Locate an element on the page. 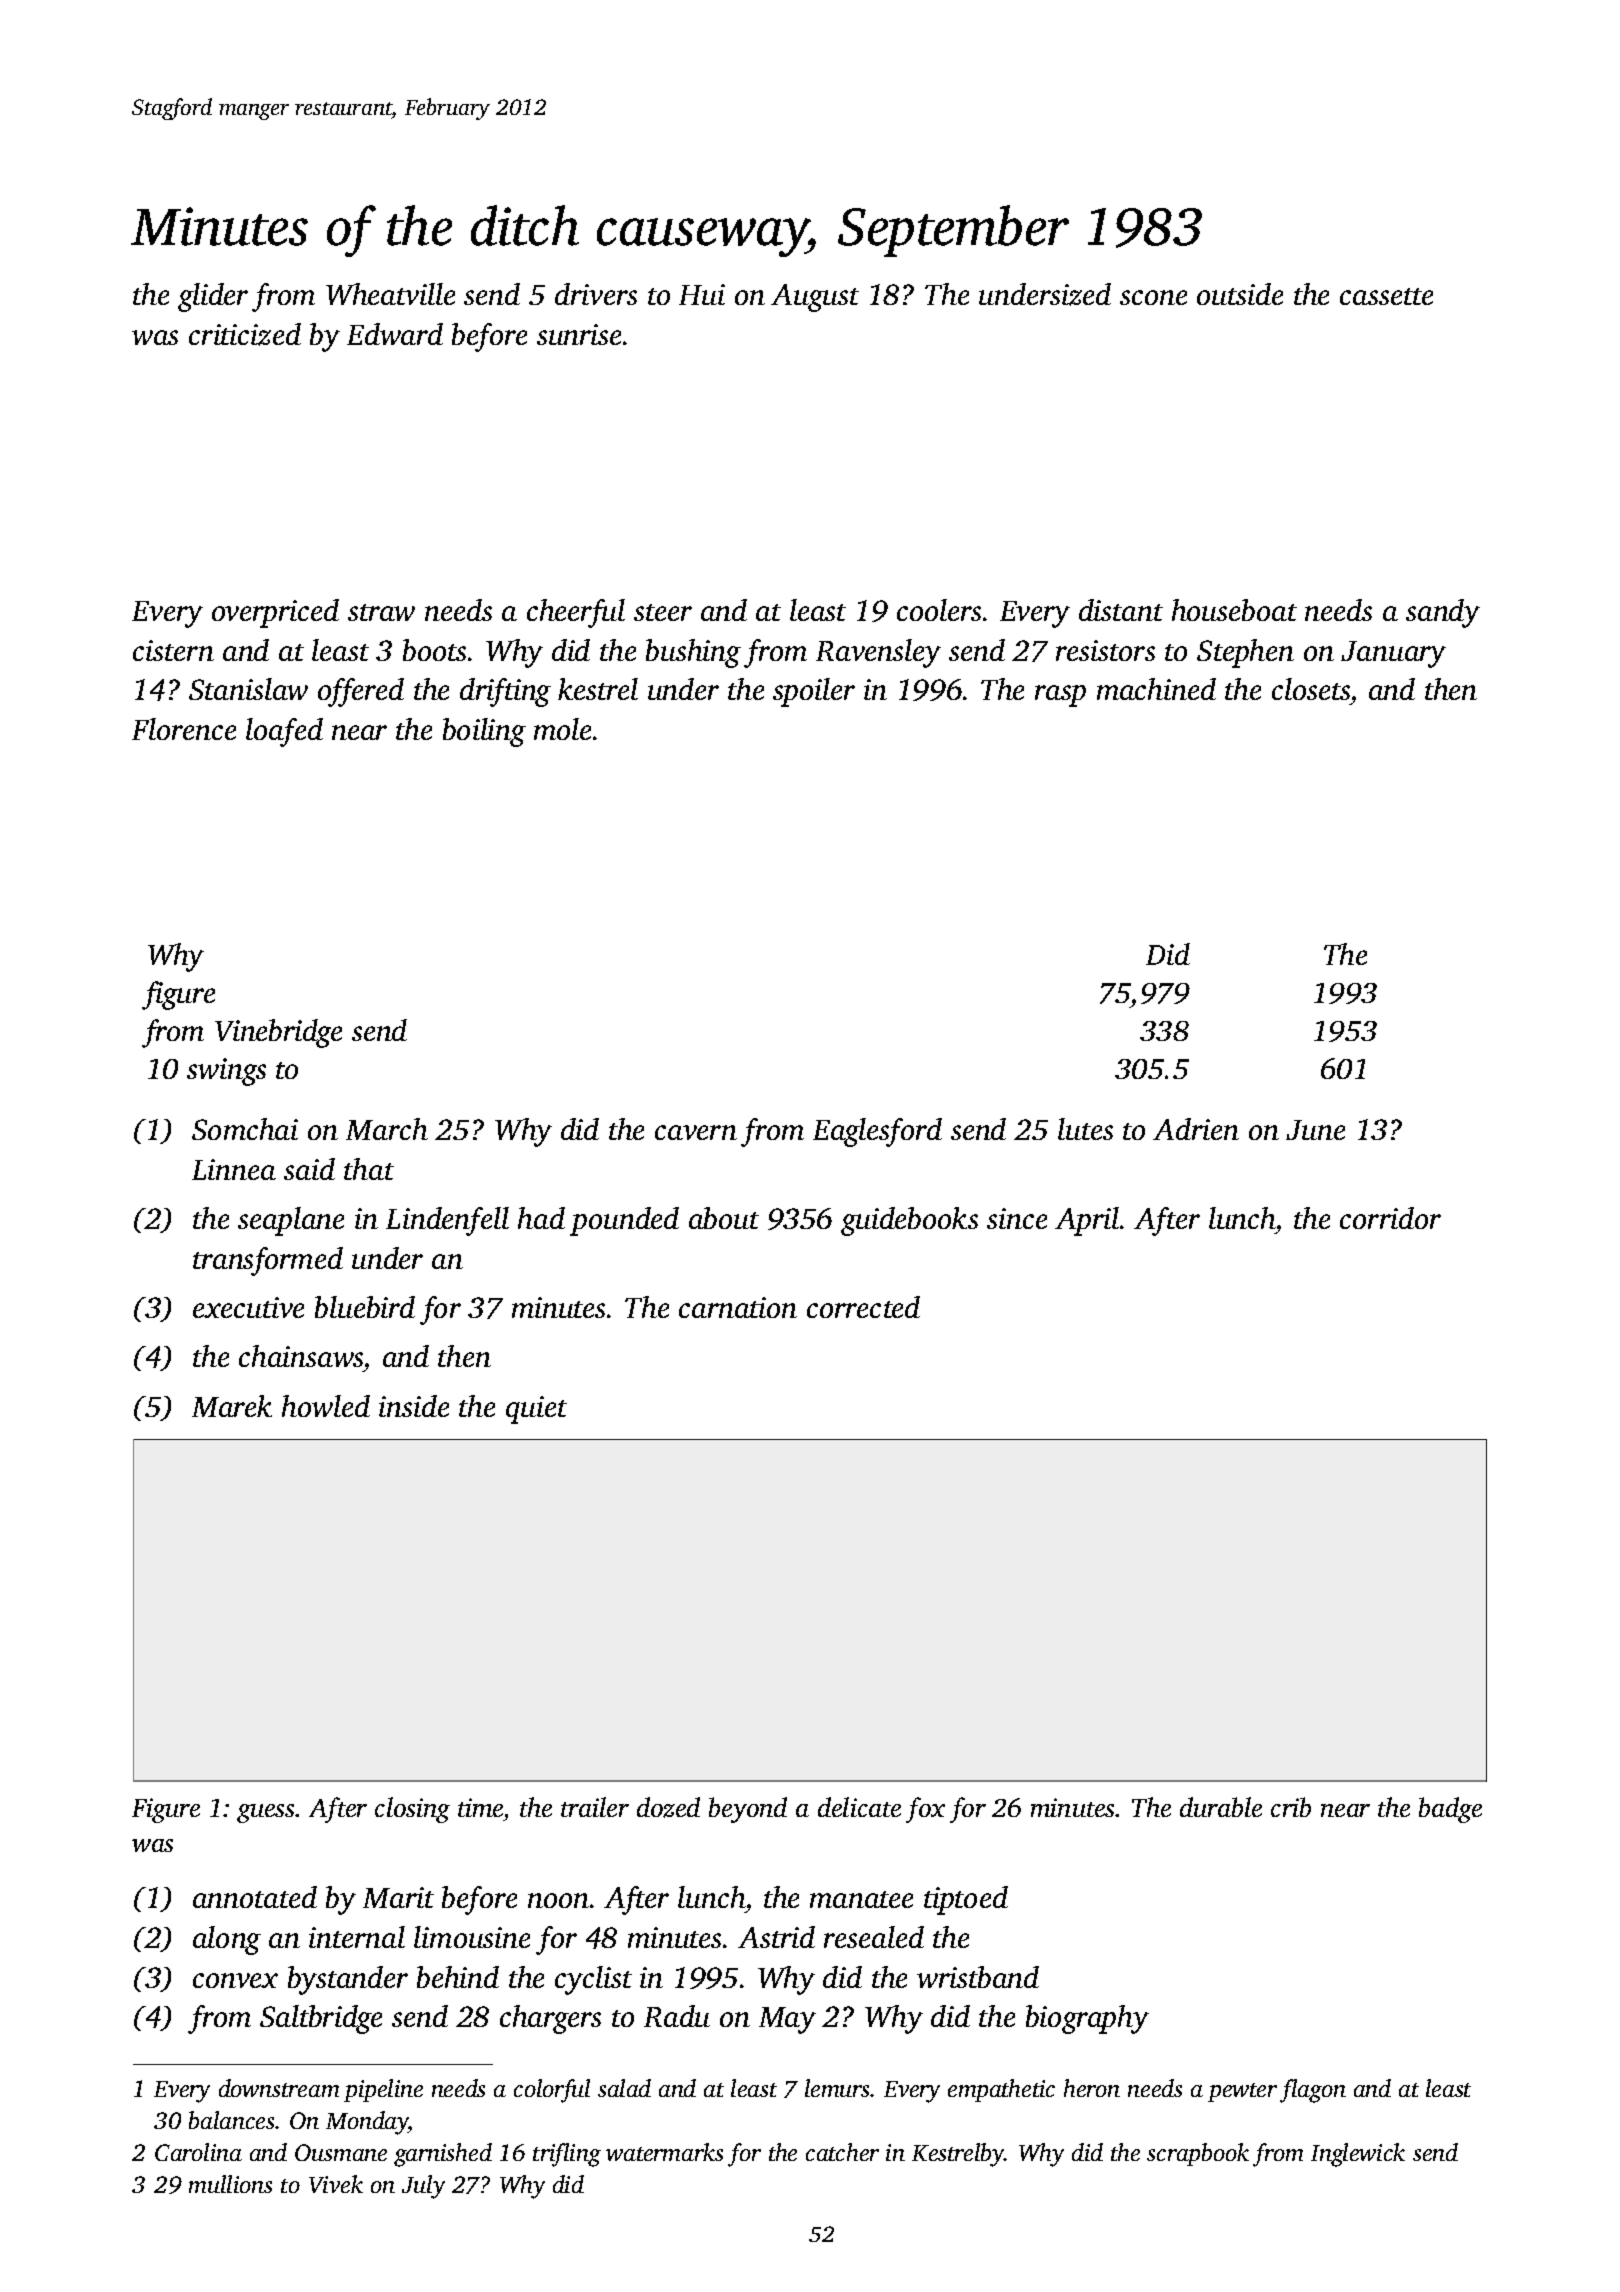 The height and width of the page is (2292, 1620). sunrise is located at coordinates (579, 334).
